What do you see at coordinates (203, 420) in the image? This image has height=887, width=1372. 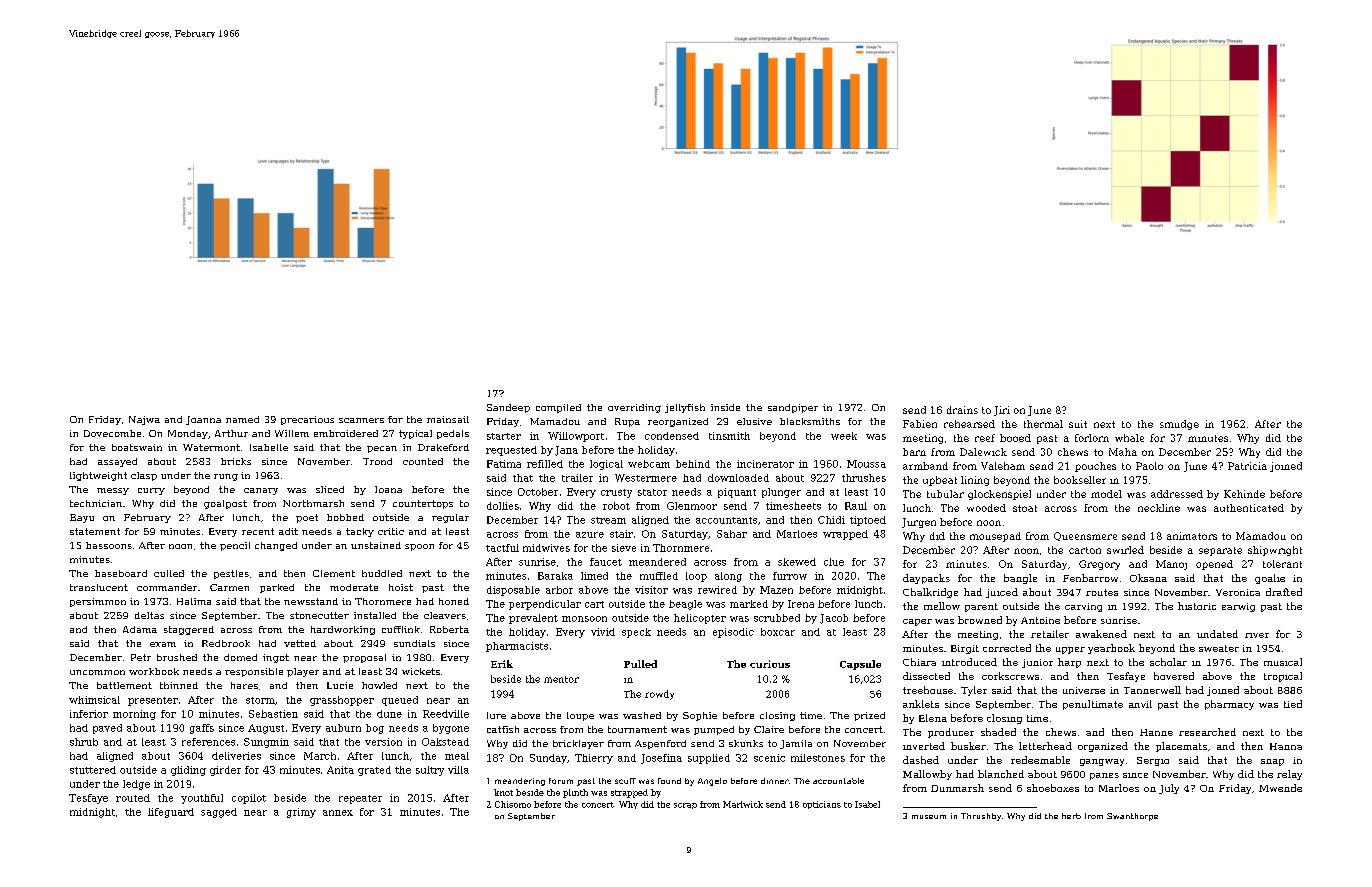 I see `Joanna` at bounding box center [203, 420].
